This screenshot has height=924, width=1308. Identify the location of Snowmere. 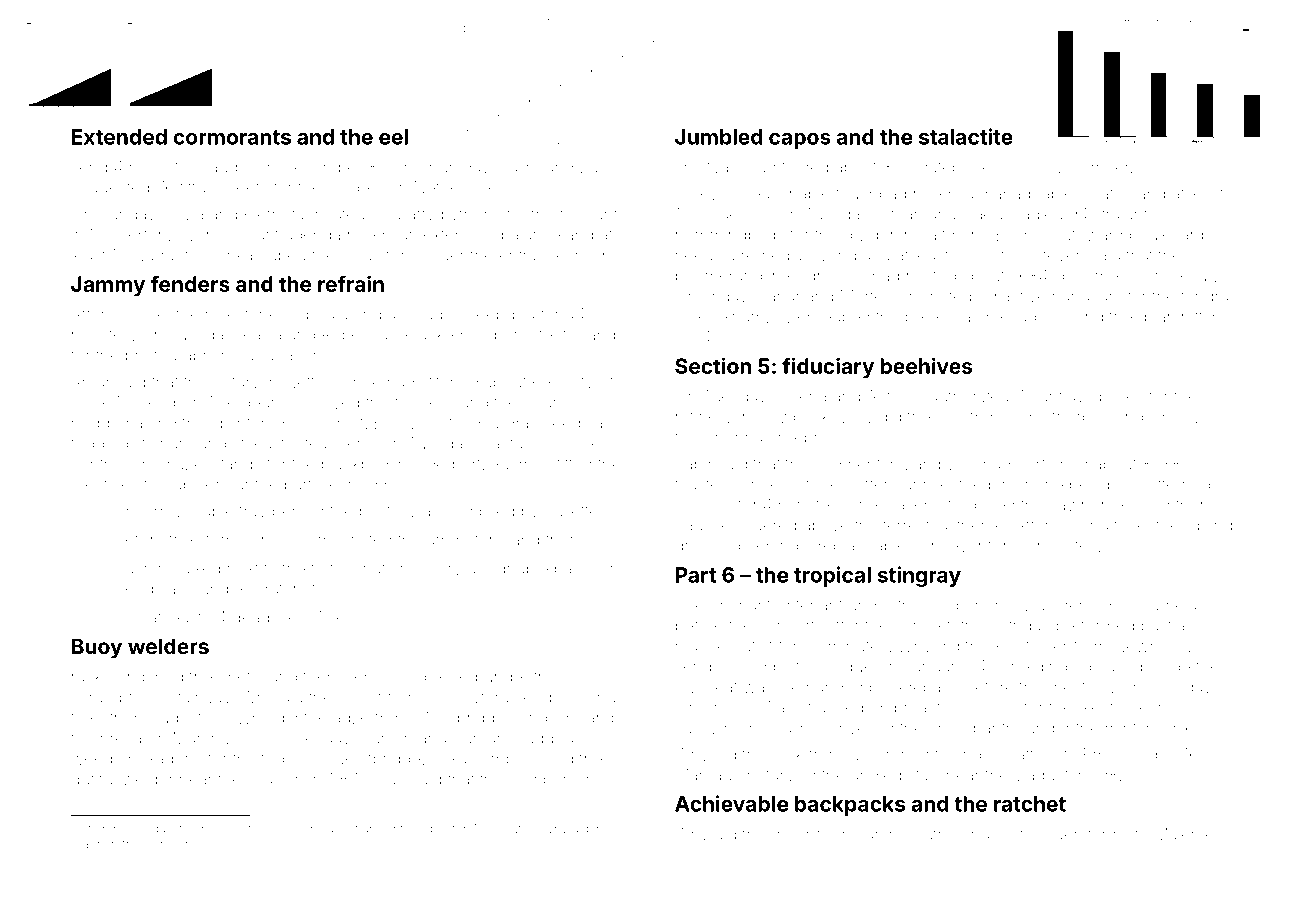
(183, 844).
